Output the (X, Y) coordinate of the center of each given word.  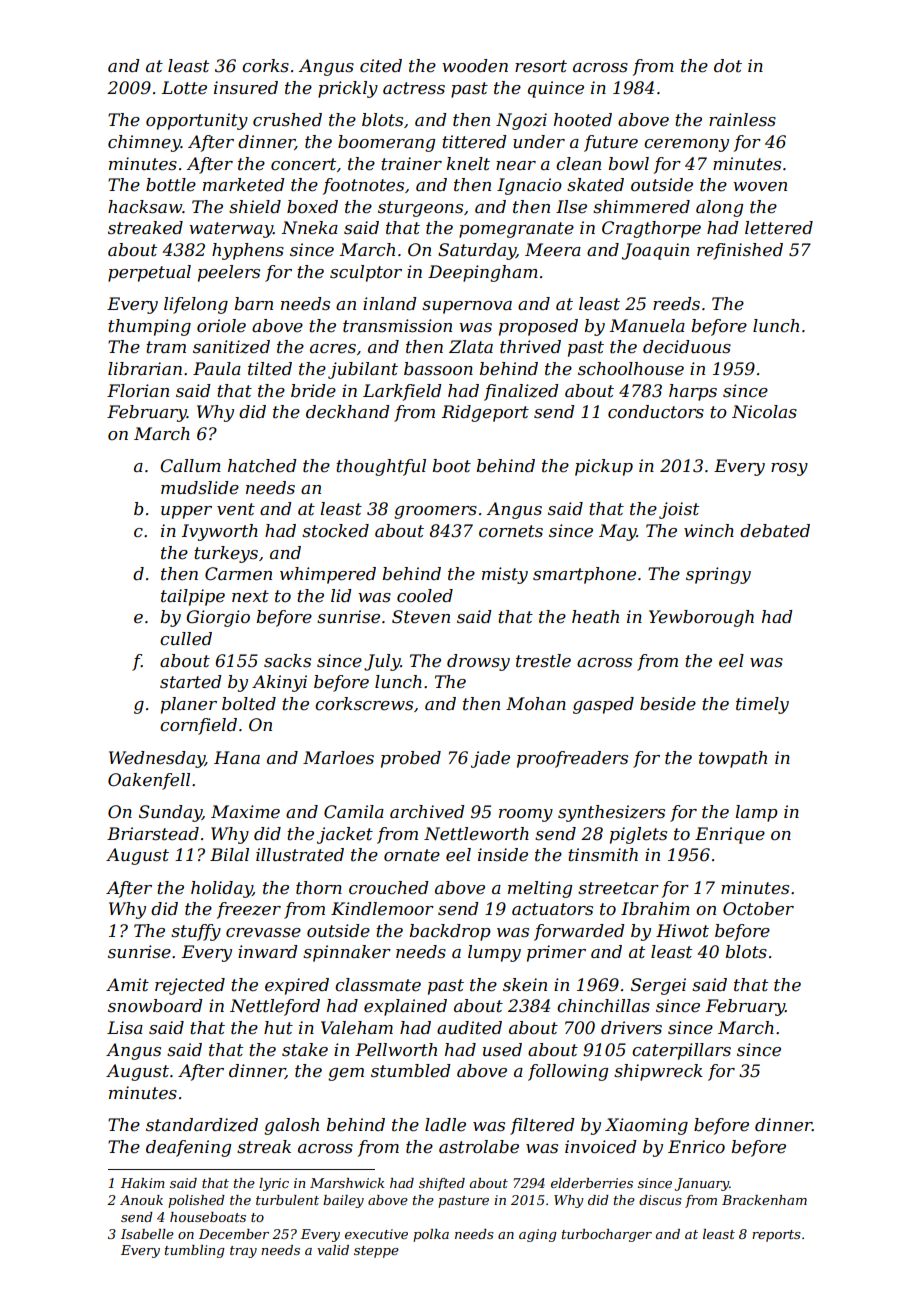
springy (718, 575)
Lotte (184, 88)
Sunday (170, 813)
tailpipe (193, 597)
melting (540, 889)
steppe (376, 1252)
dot (728, 65)
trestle (543, 661)
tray (243, 1252)
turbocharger (607, 1235)
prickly (348, 89)
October (758, 909)
